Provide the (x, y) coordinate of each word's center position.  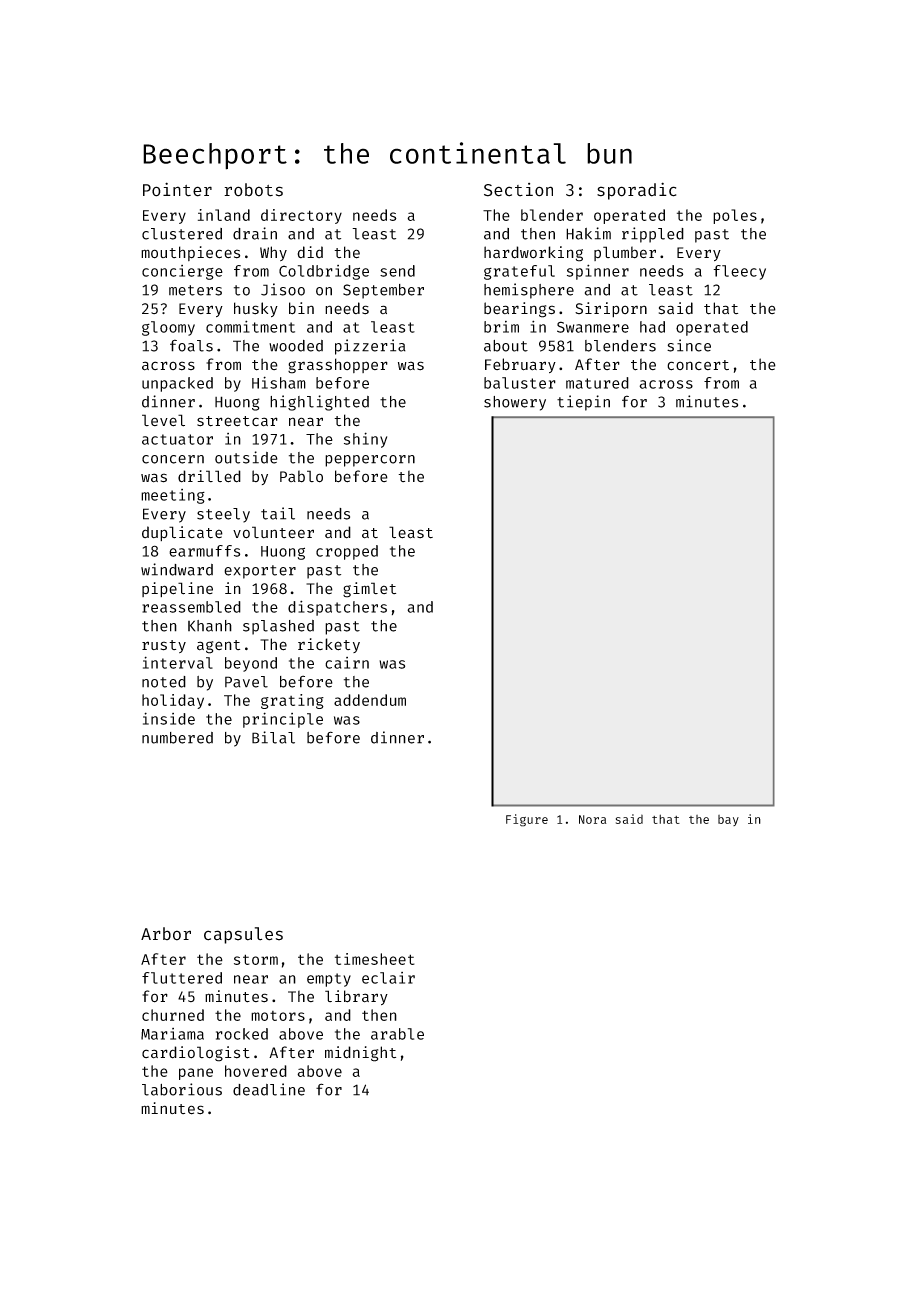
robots (253, 190)
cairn (347, 663)
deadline (269, 1089)
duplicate (182, 533)
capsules (243, 935)
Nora (593, 819)
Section (518, 190)
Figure (527, 820)
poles (735, 216)
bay (728, 820)
